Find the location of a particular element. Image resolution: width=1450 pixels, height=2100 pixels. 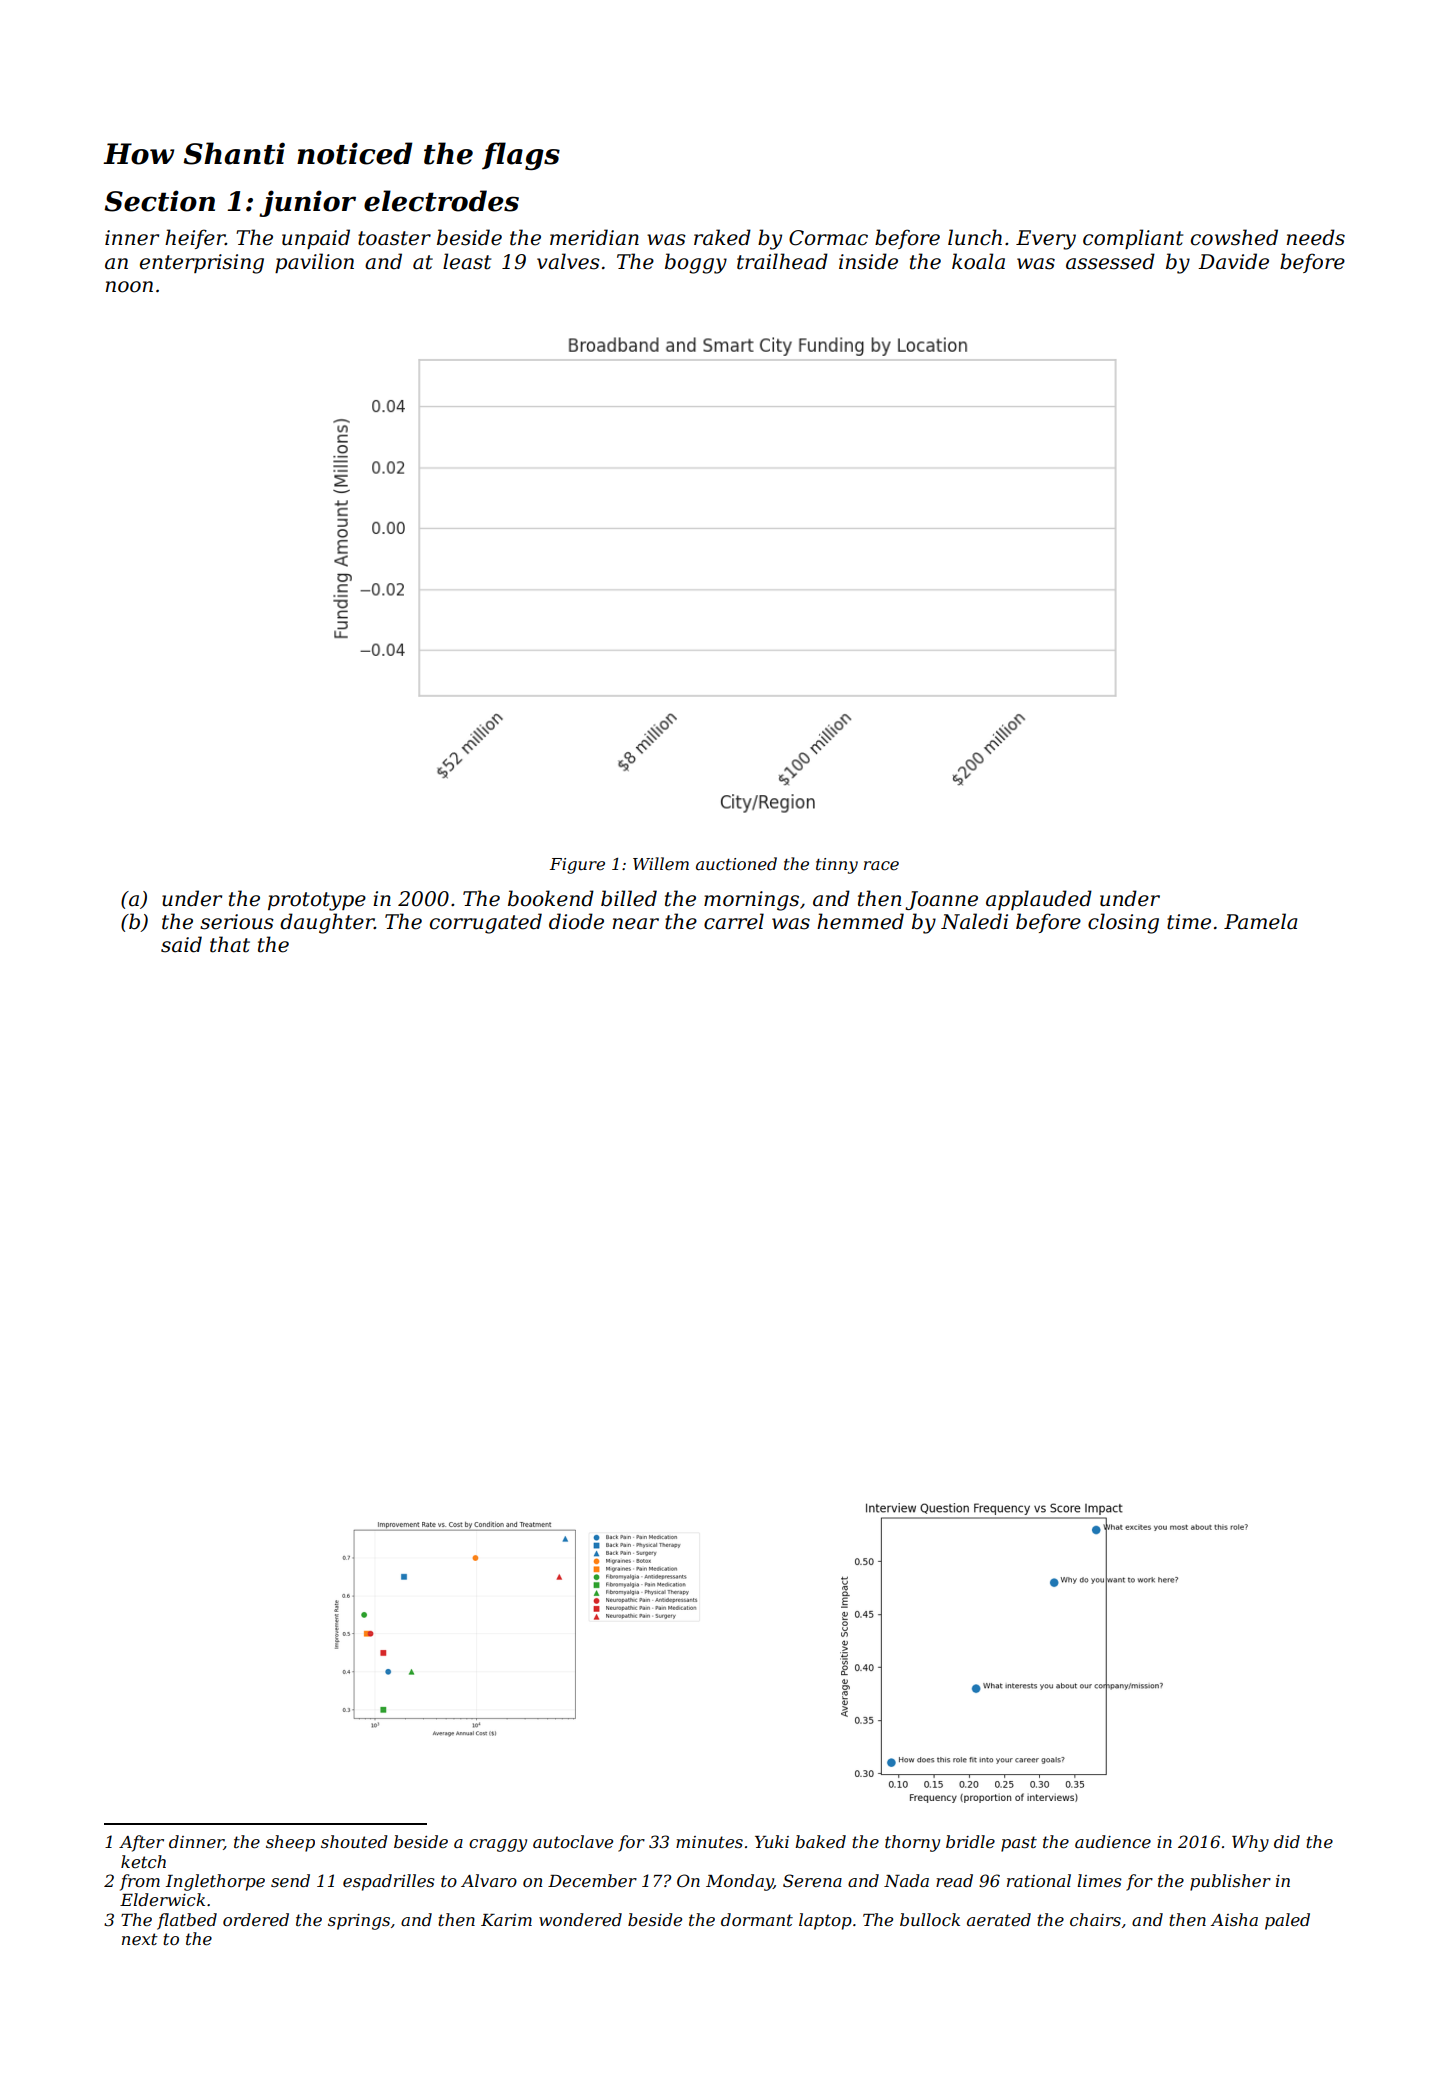

that is located at coordinates (230, 944).
